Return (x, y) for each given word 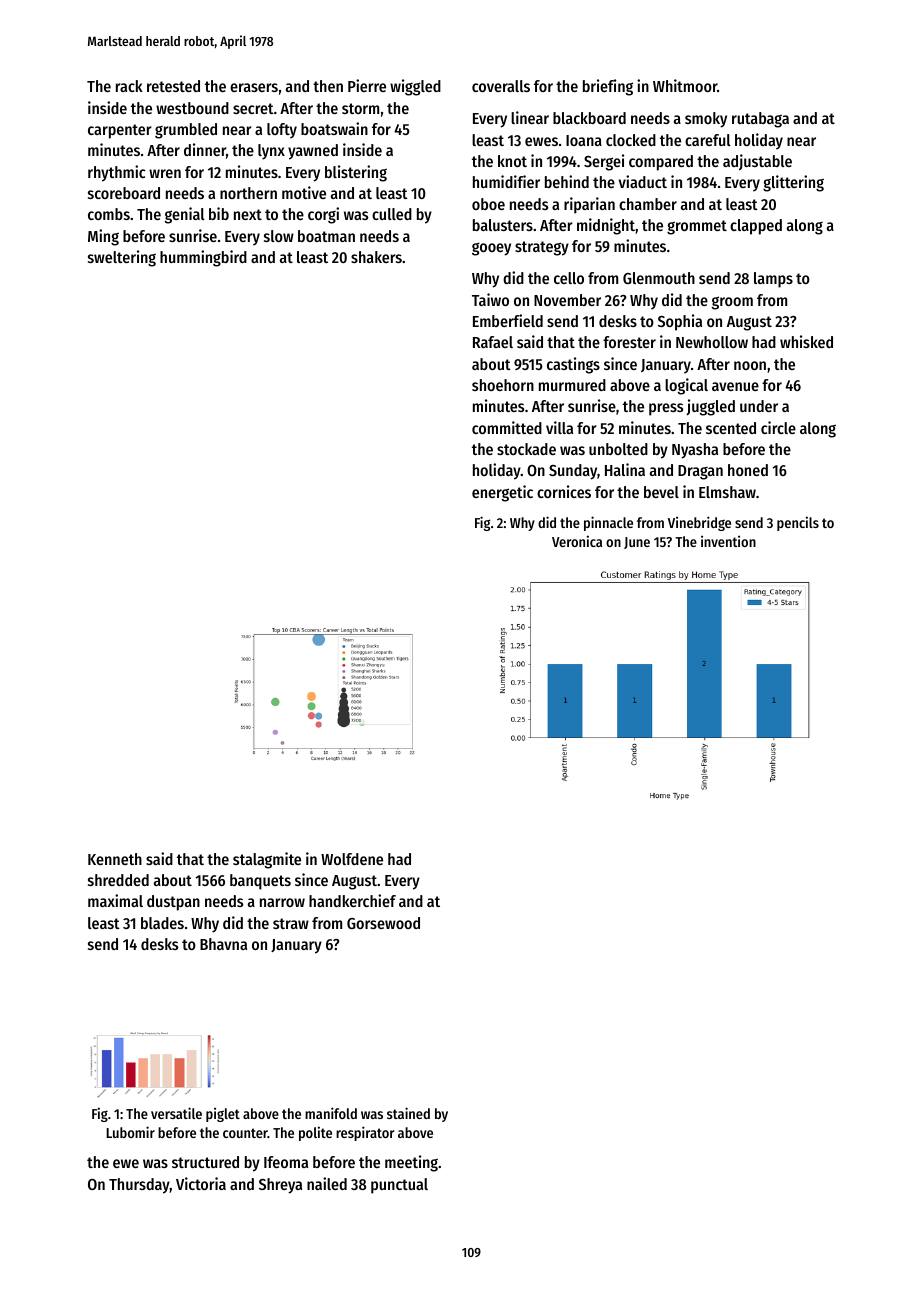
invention (728, 541)
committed (507, 427)
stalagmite (267, 860)
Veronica (577, 541)
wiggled (415, 87)
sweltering (122, 258)
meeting (411, 1163)
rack (129, 86)
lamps (773, 280)
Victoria (201, 1183)
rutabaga (760, 120)
